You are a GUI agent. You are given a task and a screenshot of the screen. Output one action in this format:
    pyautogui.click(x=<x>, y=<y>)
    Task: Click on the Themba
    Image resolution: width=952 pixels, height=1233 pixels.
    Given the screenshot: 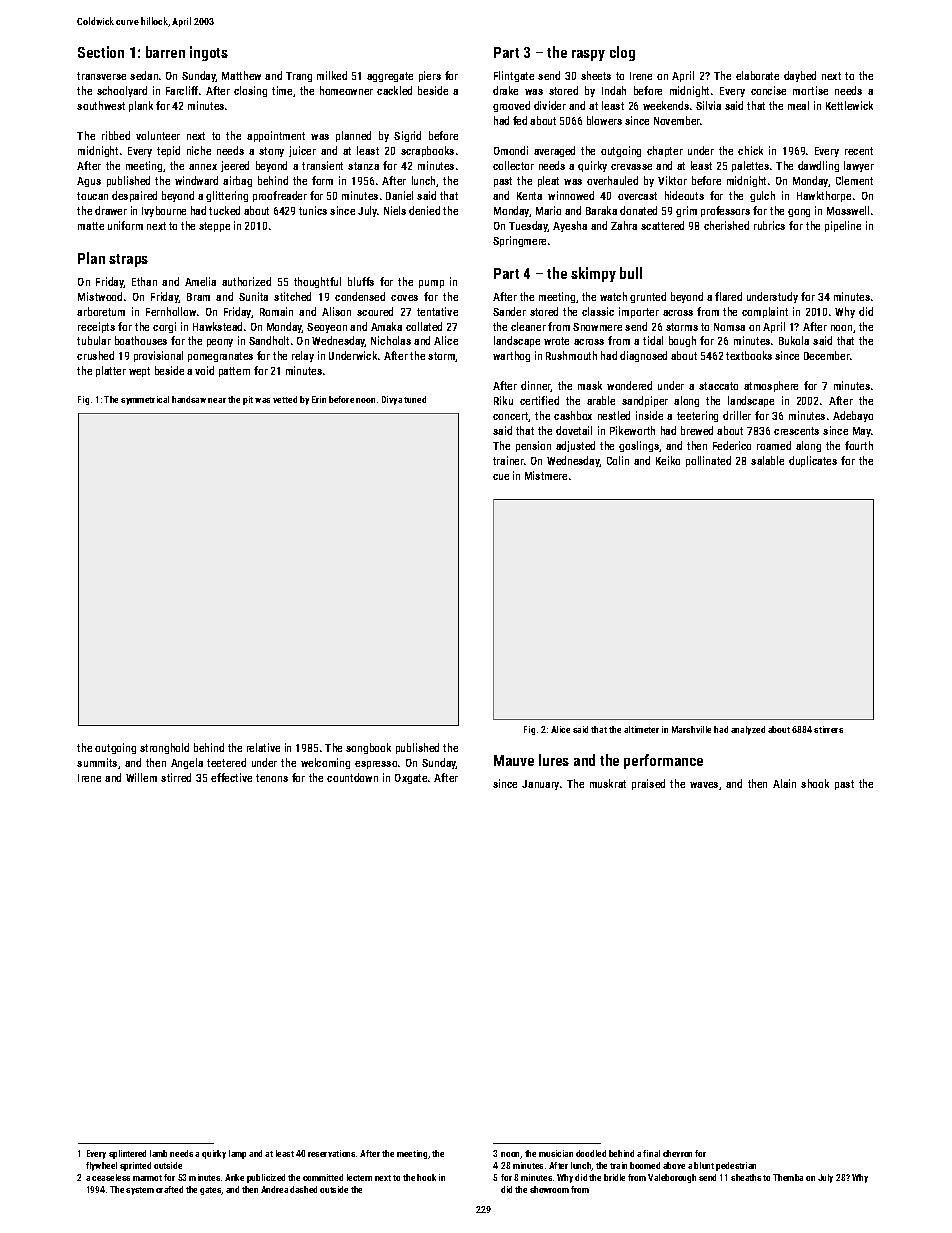 What is the action you would take?
    pyautogui.click(x=788, y=1177)
